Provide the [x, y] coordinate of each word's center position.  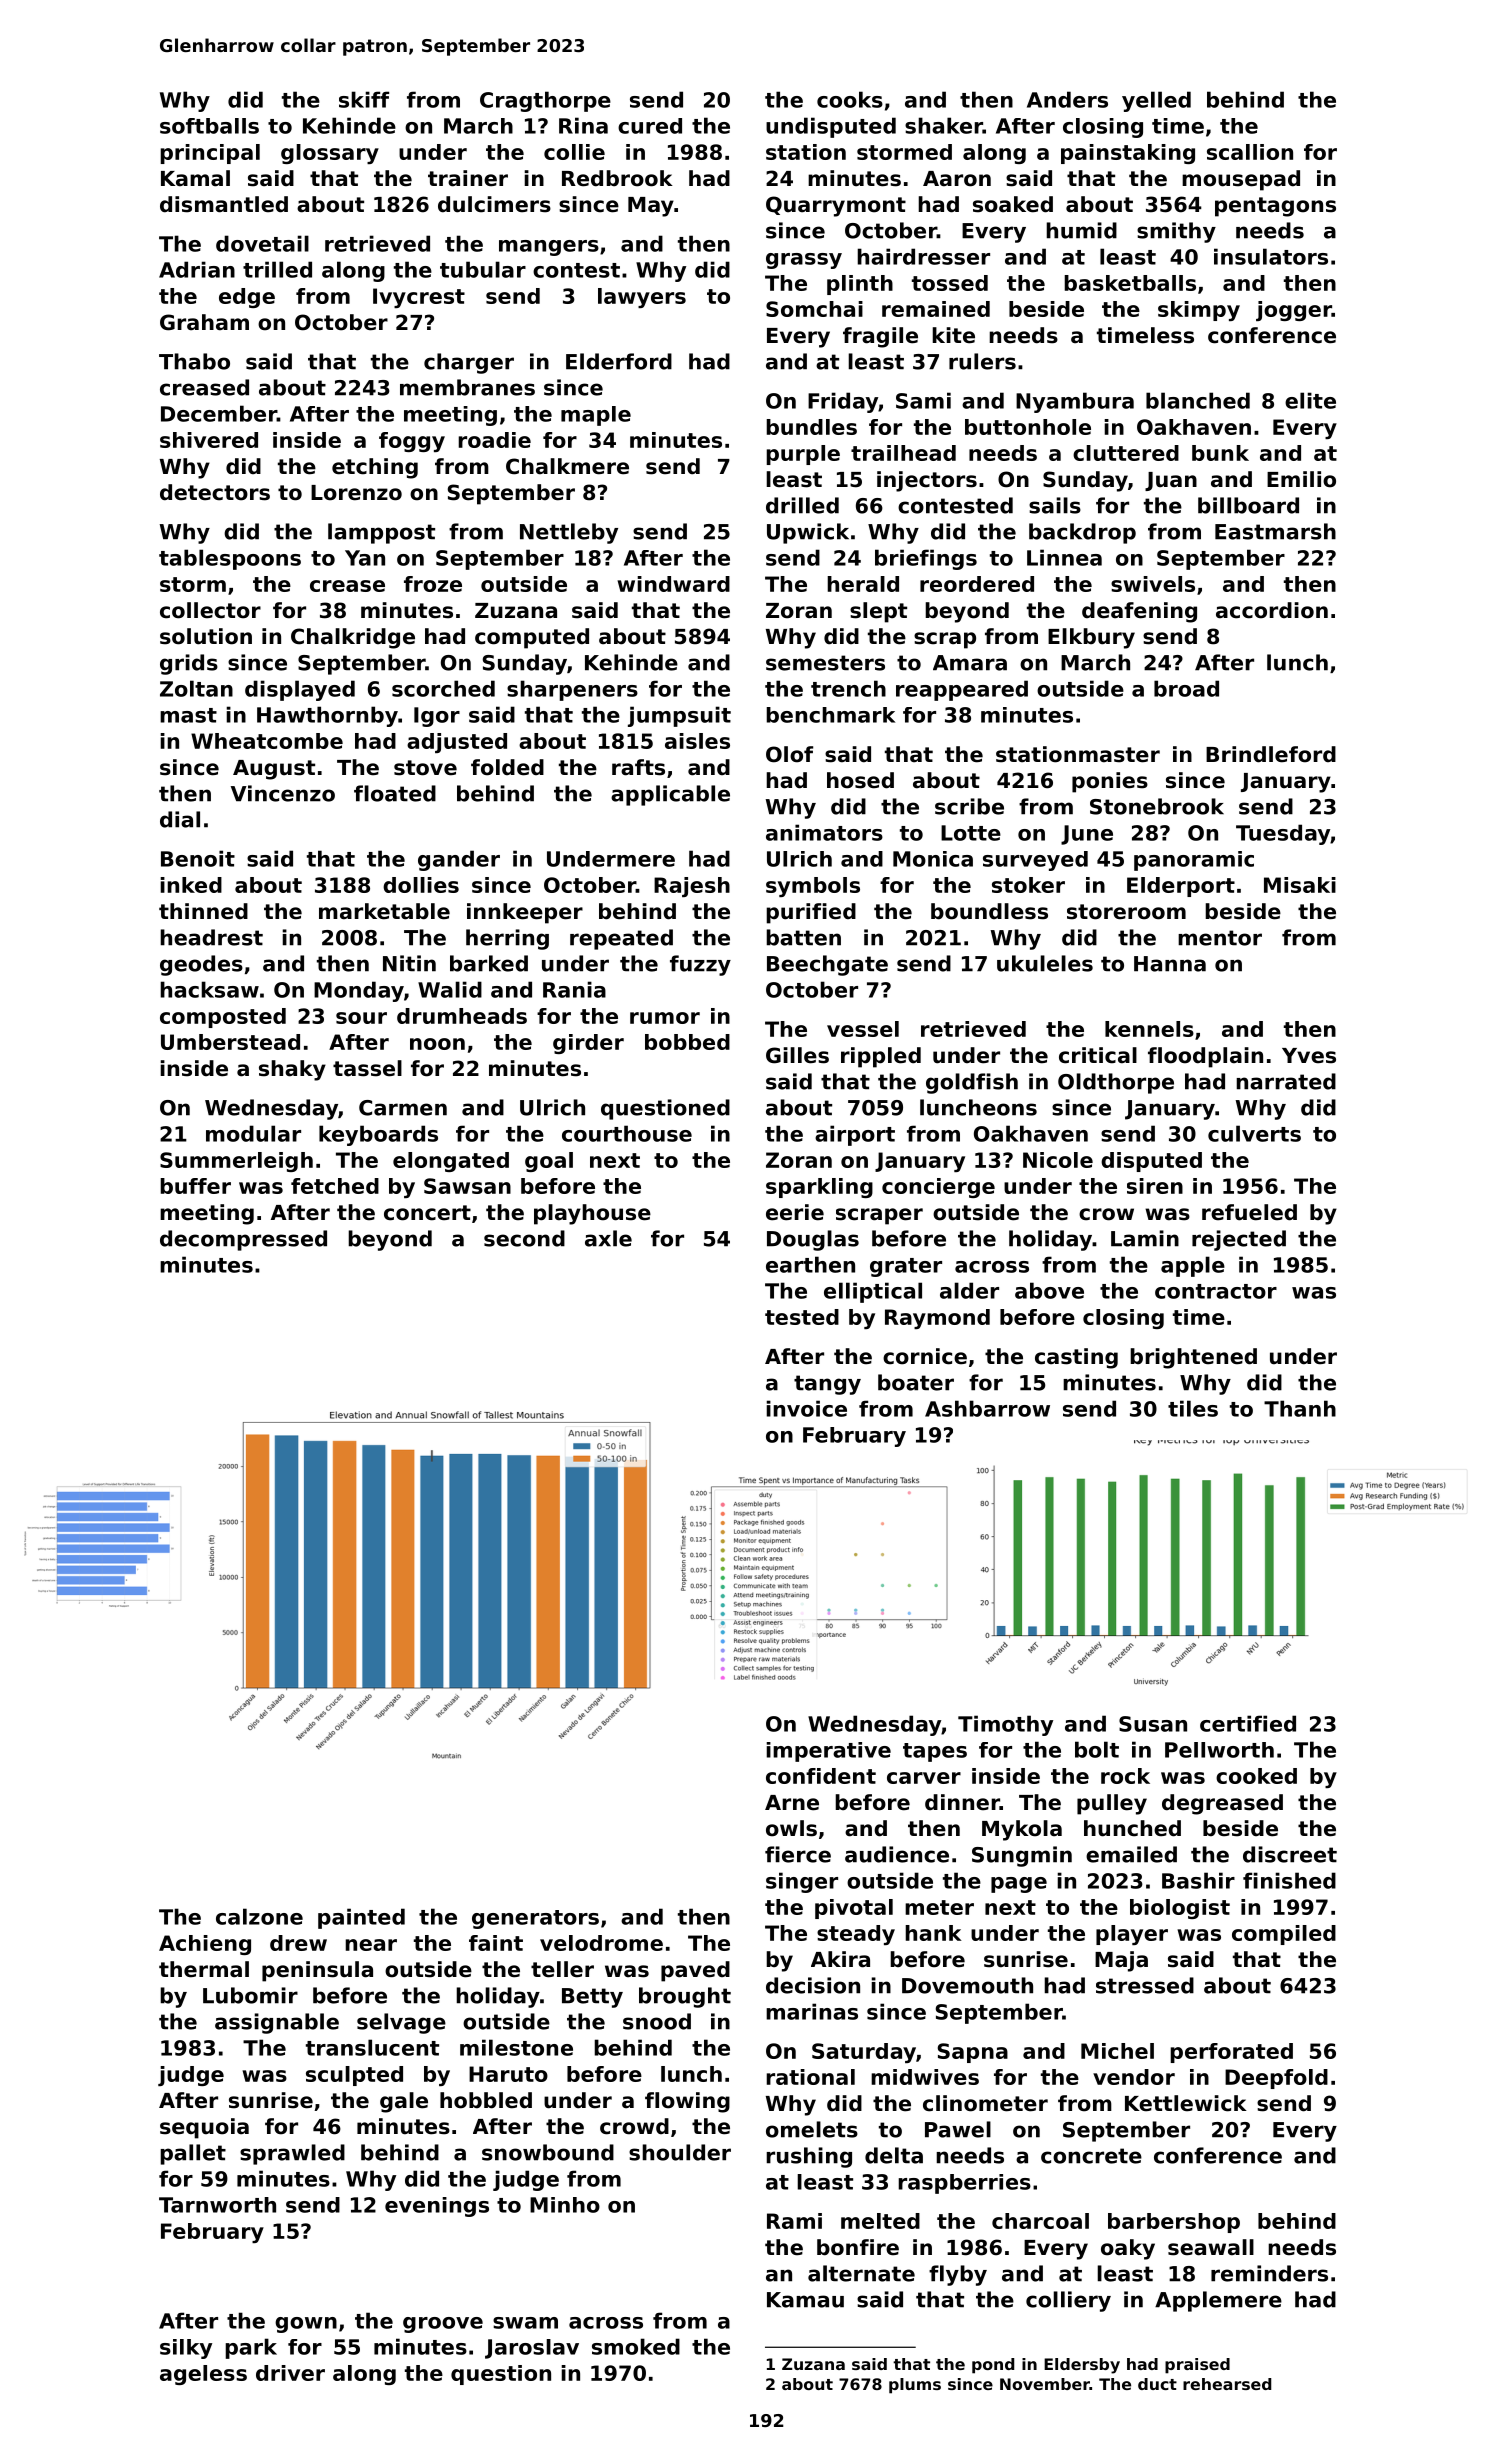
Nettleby [569, 533]
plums [915, 2386]
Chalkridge [353, 638]
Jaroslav [532, 2349]
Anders [1067, 99]
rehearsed [1227, 2384]
